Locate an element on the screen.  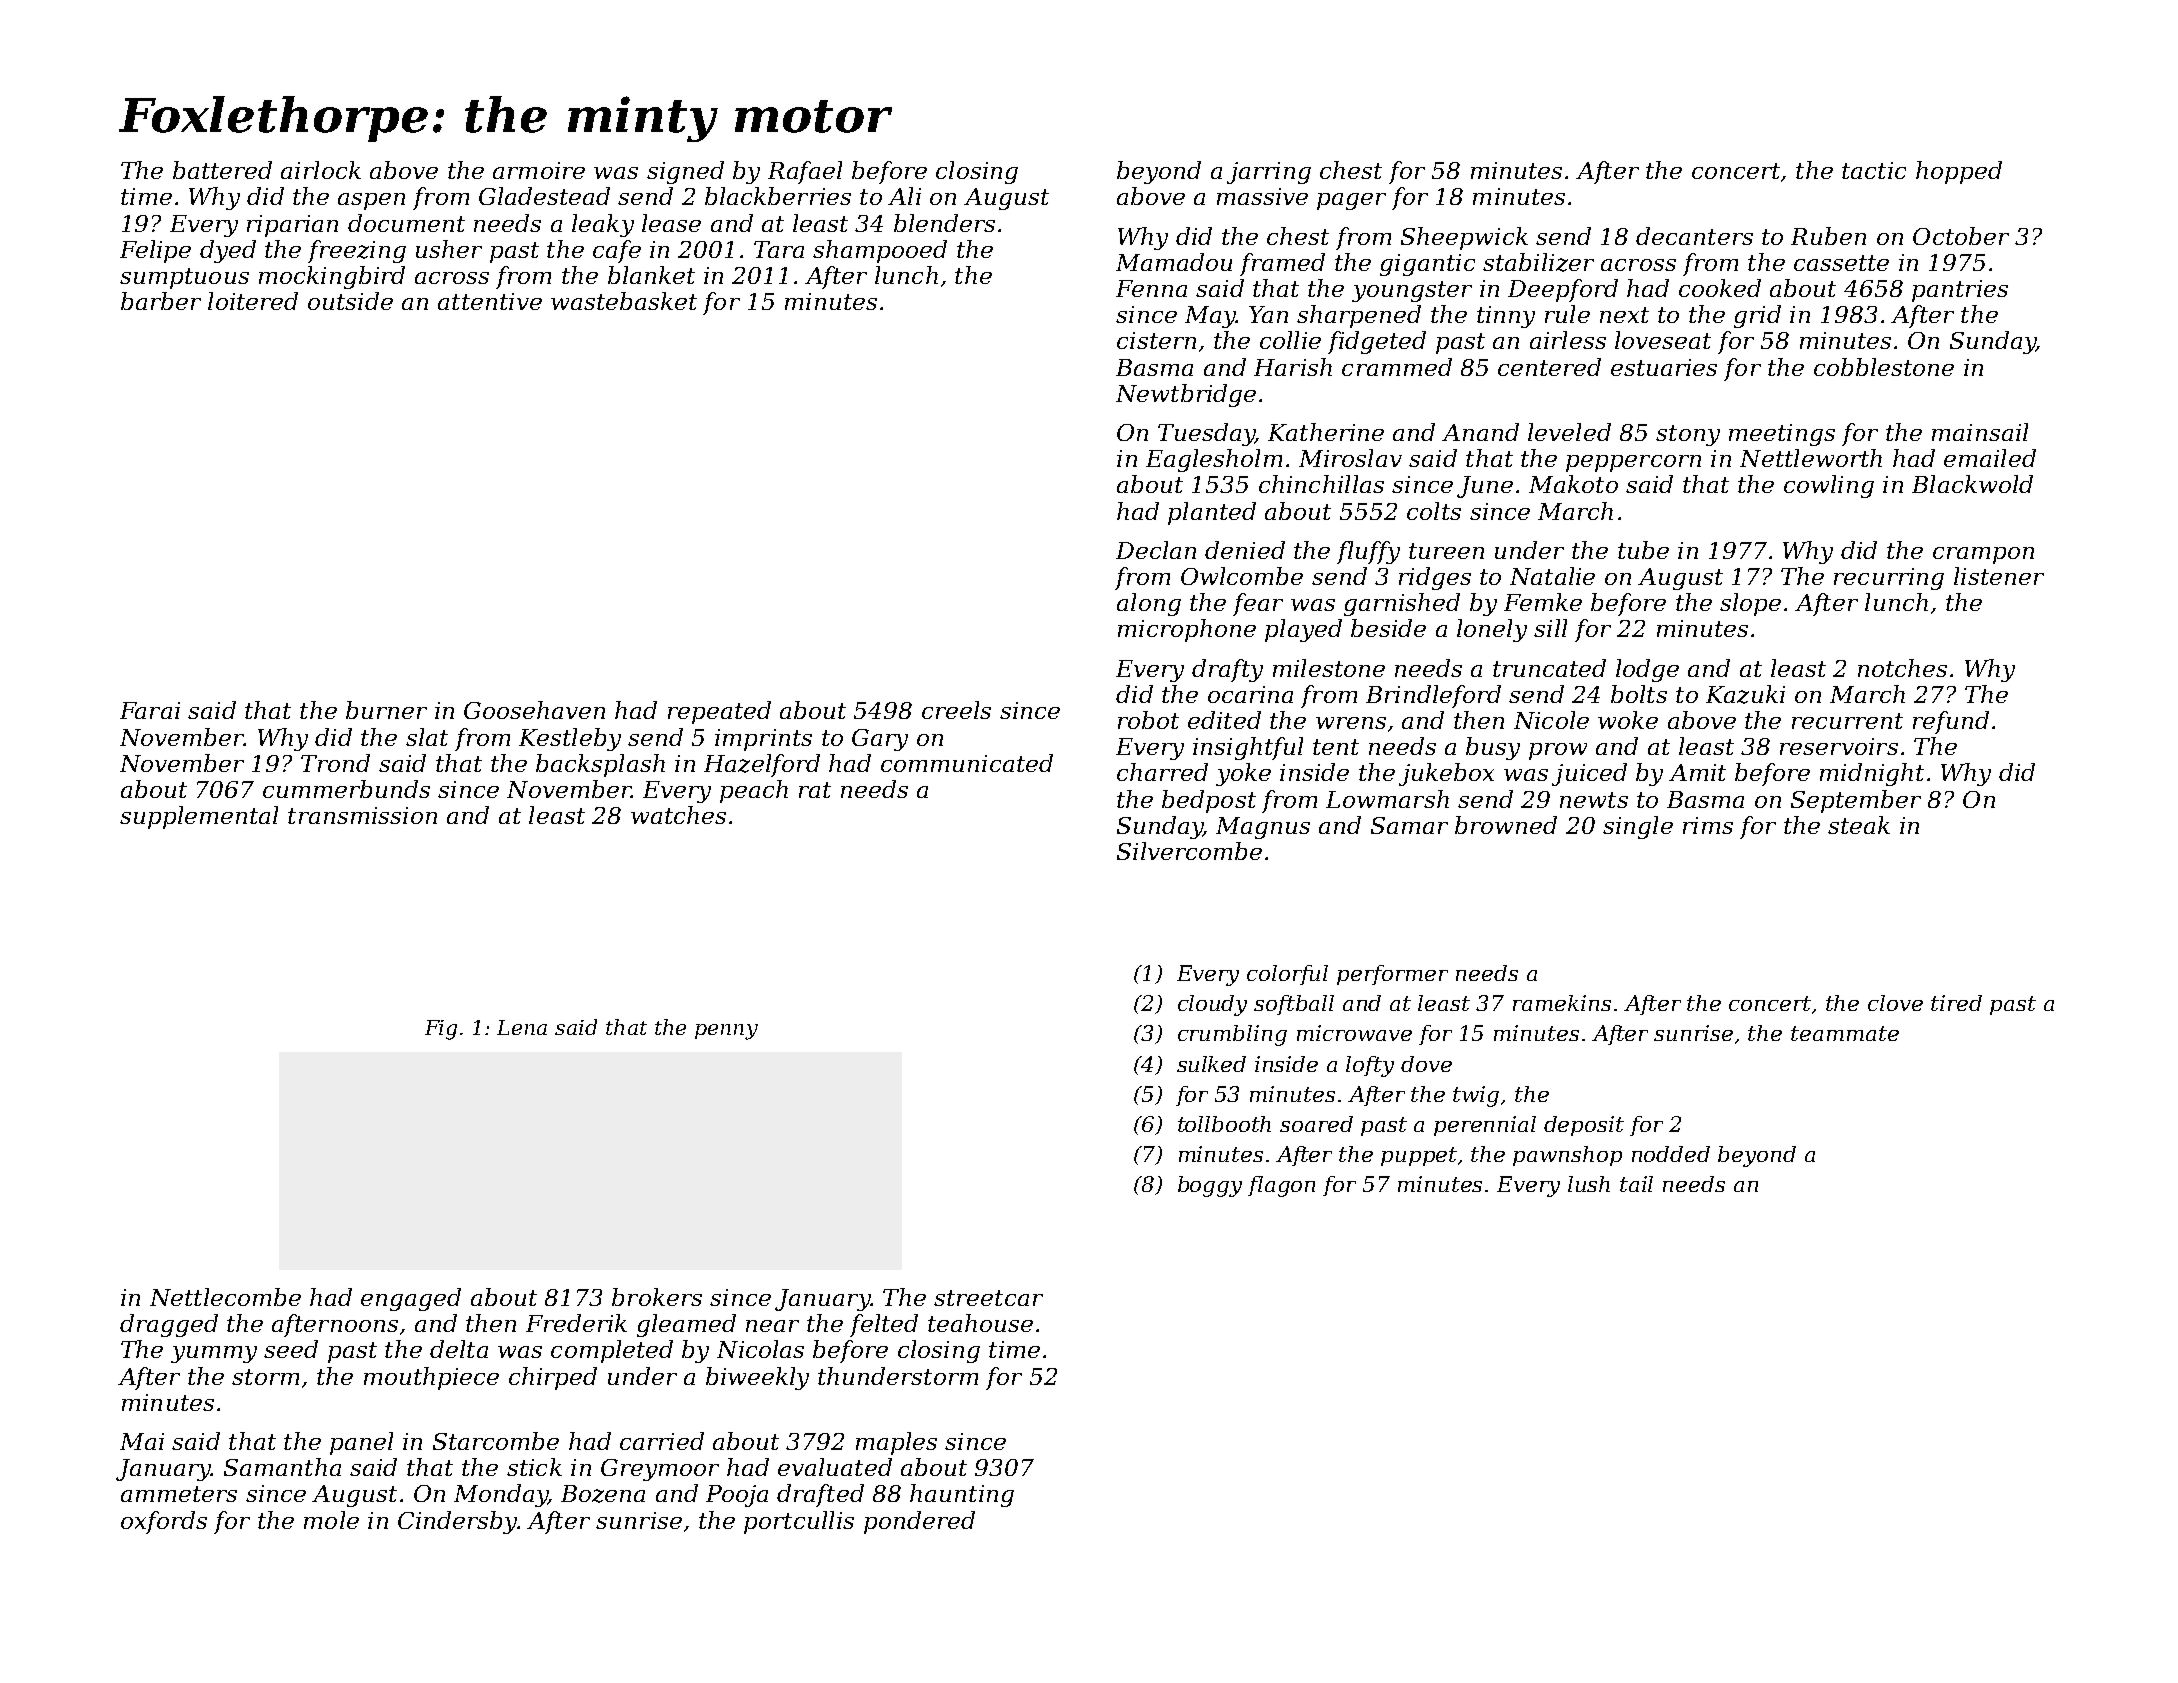
Kazuki is located at coordinates (1745, 694).
